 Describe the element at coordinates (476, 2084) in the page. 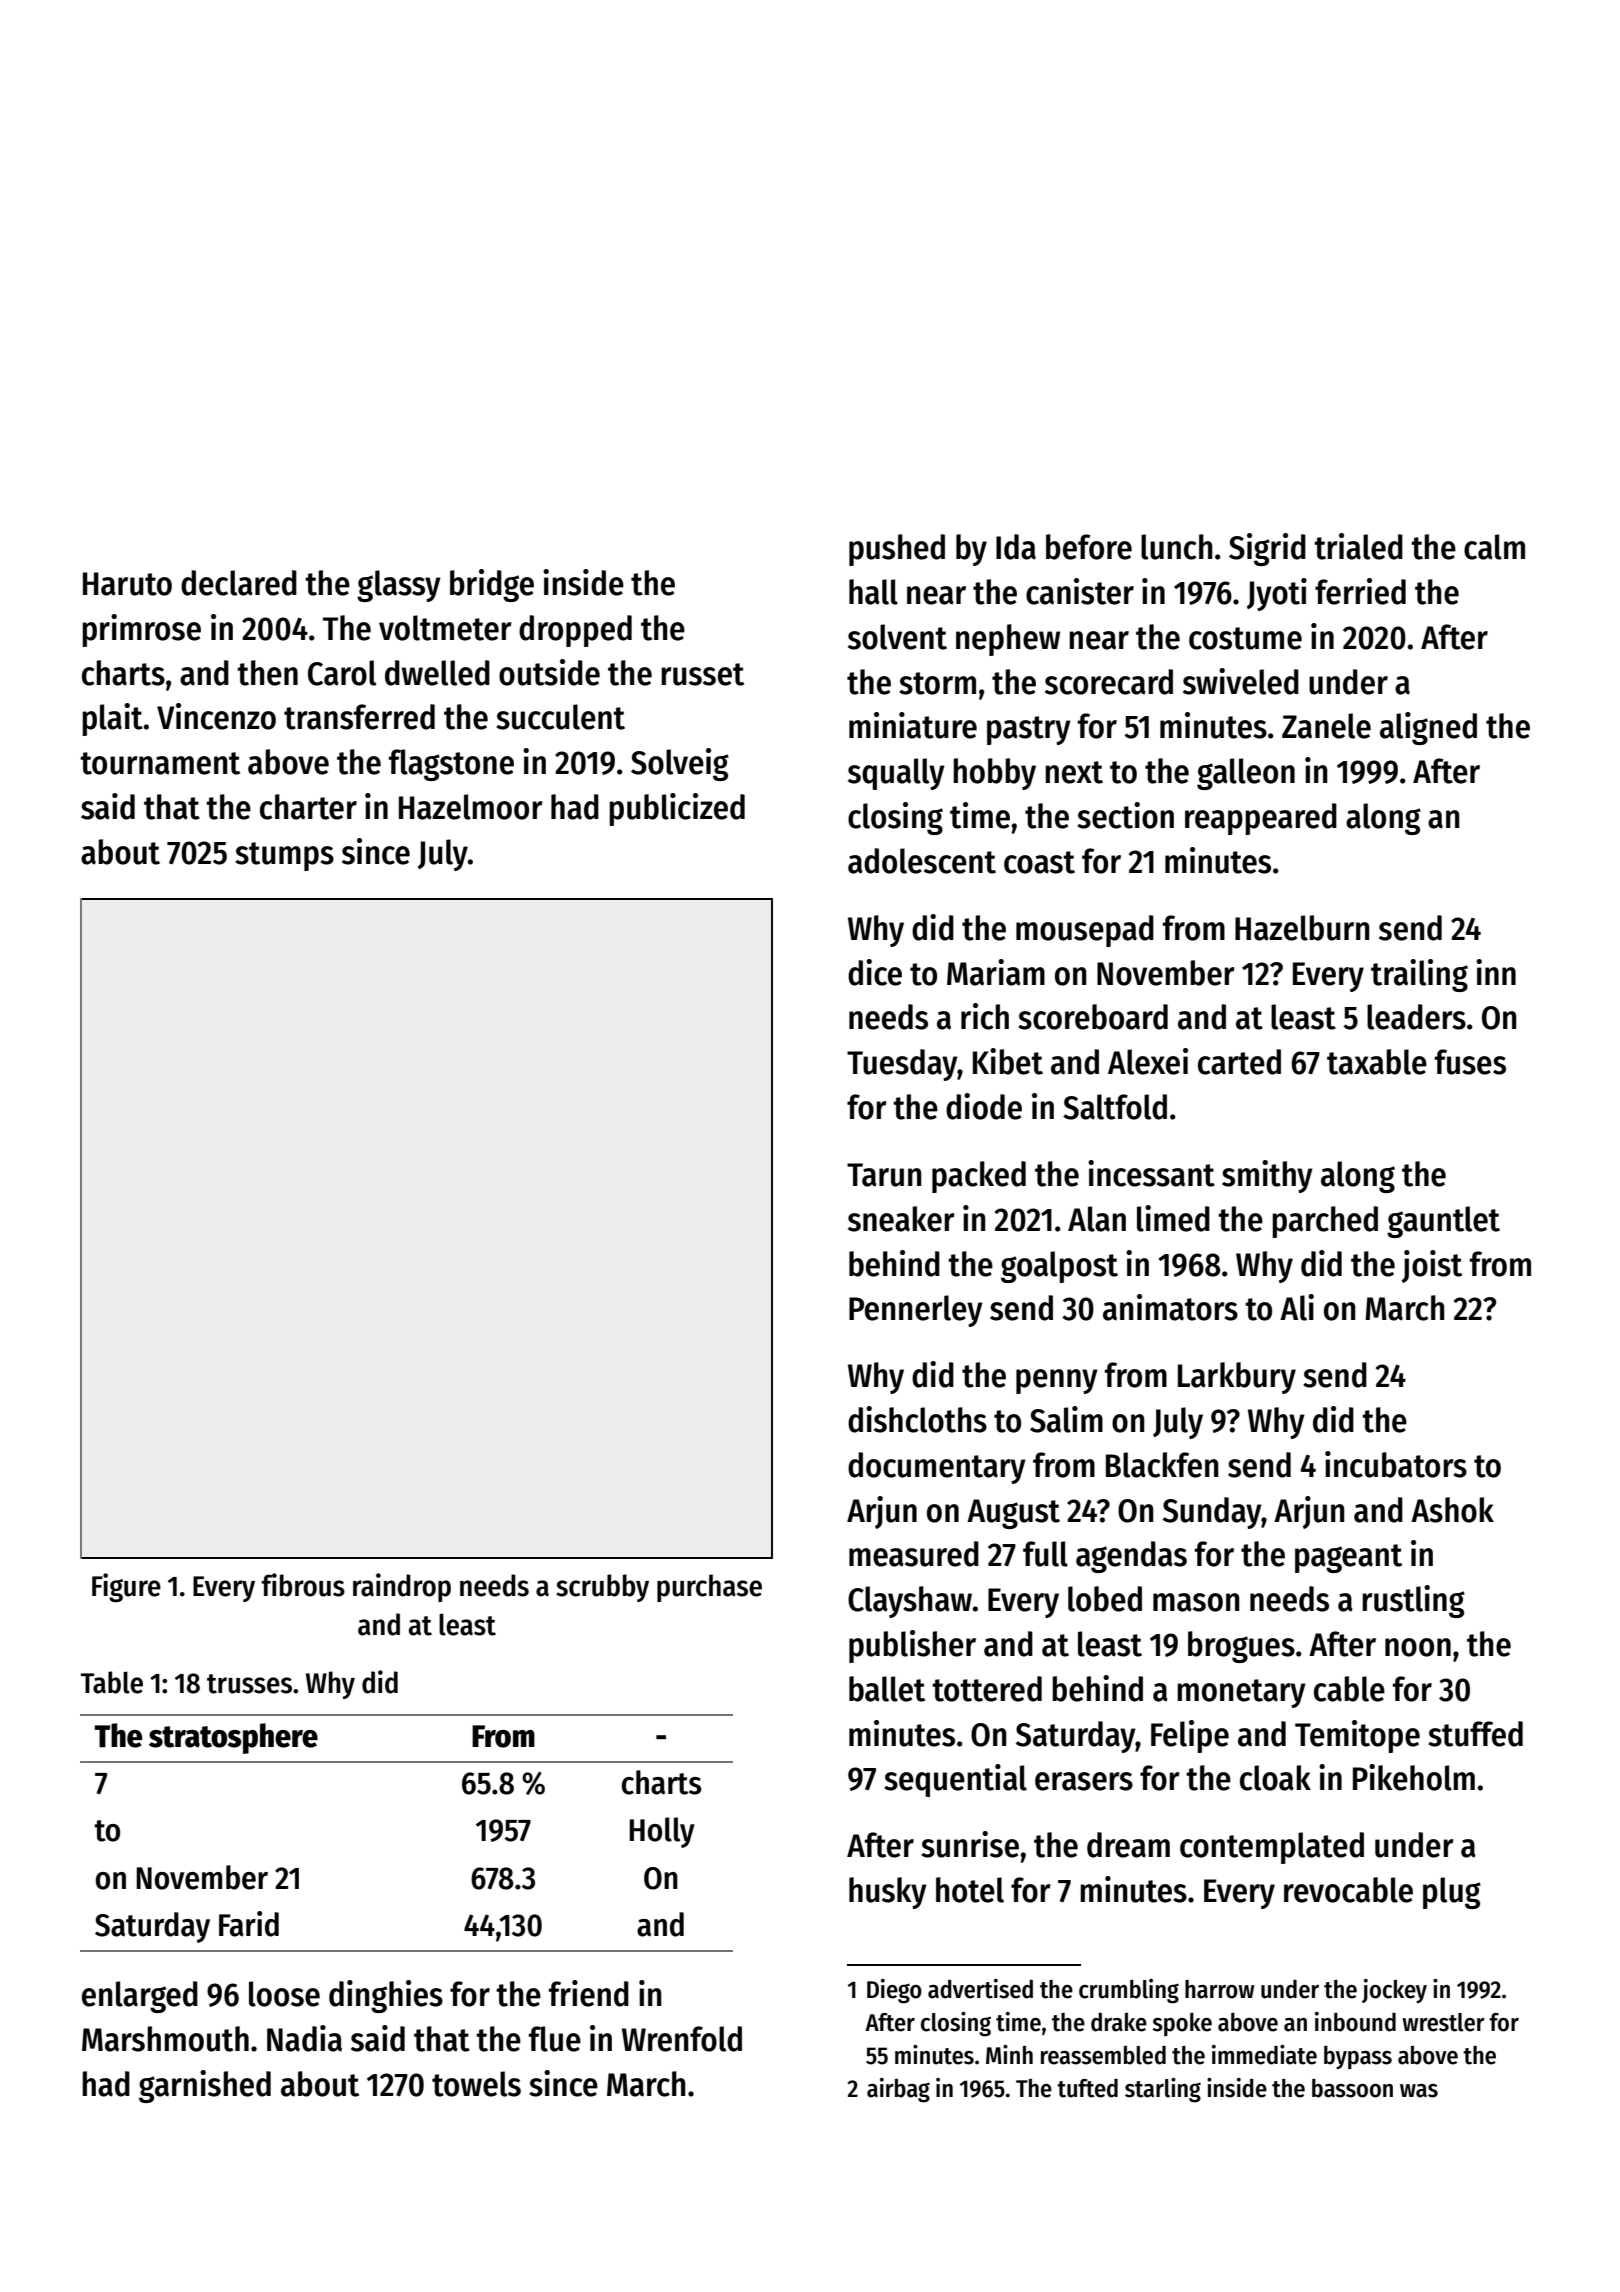

I see `towels` at that location.
